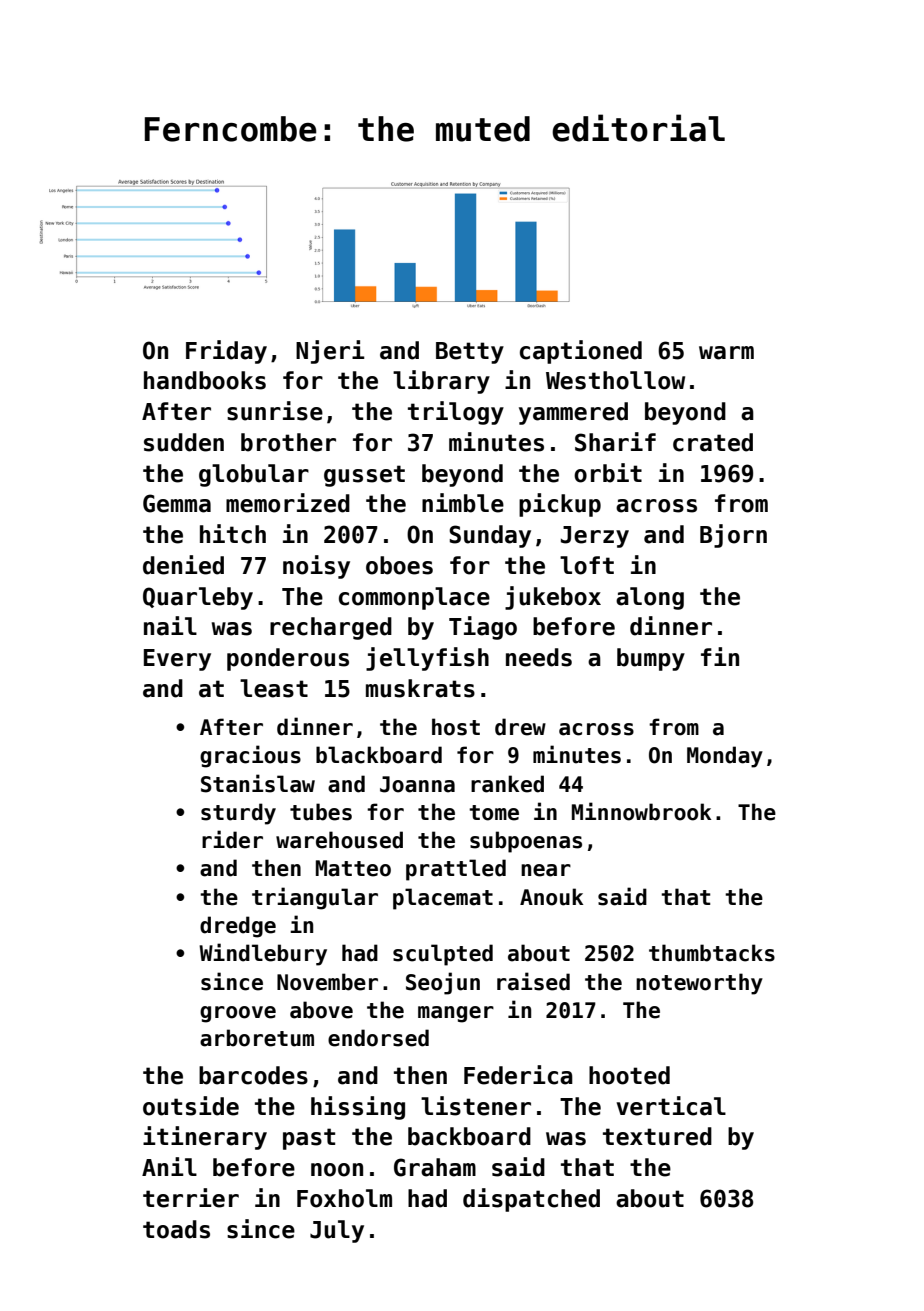 This screenshot has height=1311, width=924. I want to click on Njeri, so click(330, 352).
